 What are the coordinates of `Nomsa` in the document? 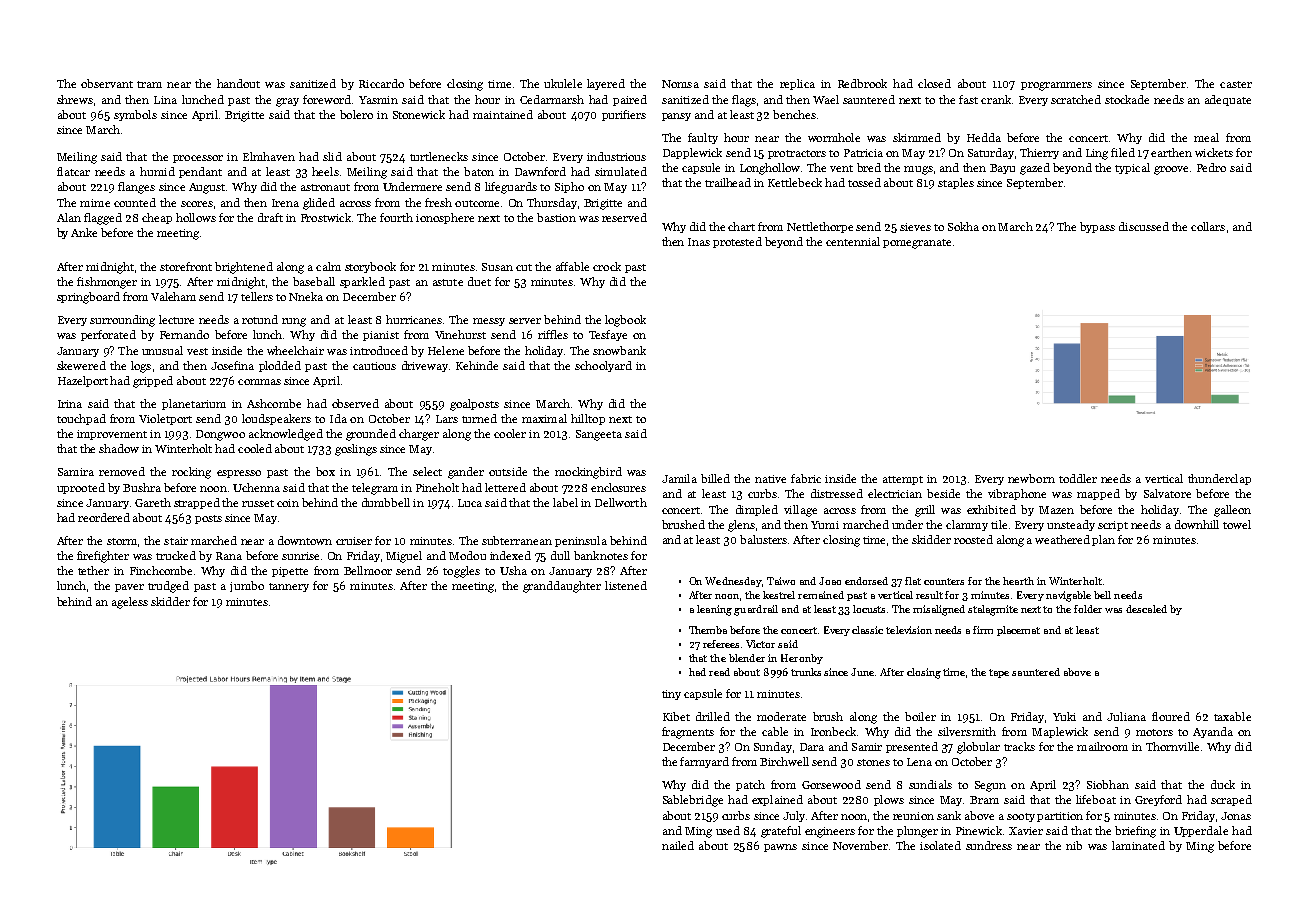 It's located at (680, 84).
